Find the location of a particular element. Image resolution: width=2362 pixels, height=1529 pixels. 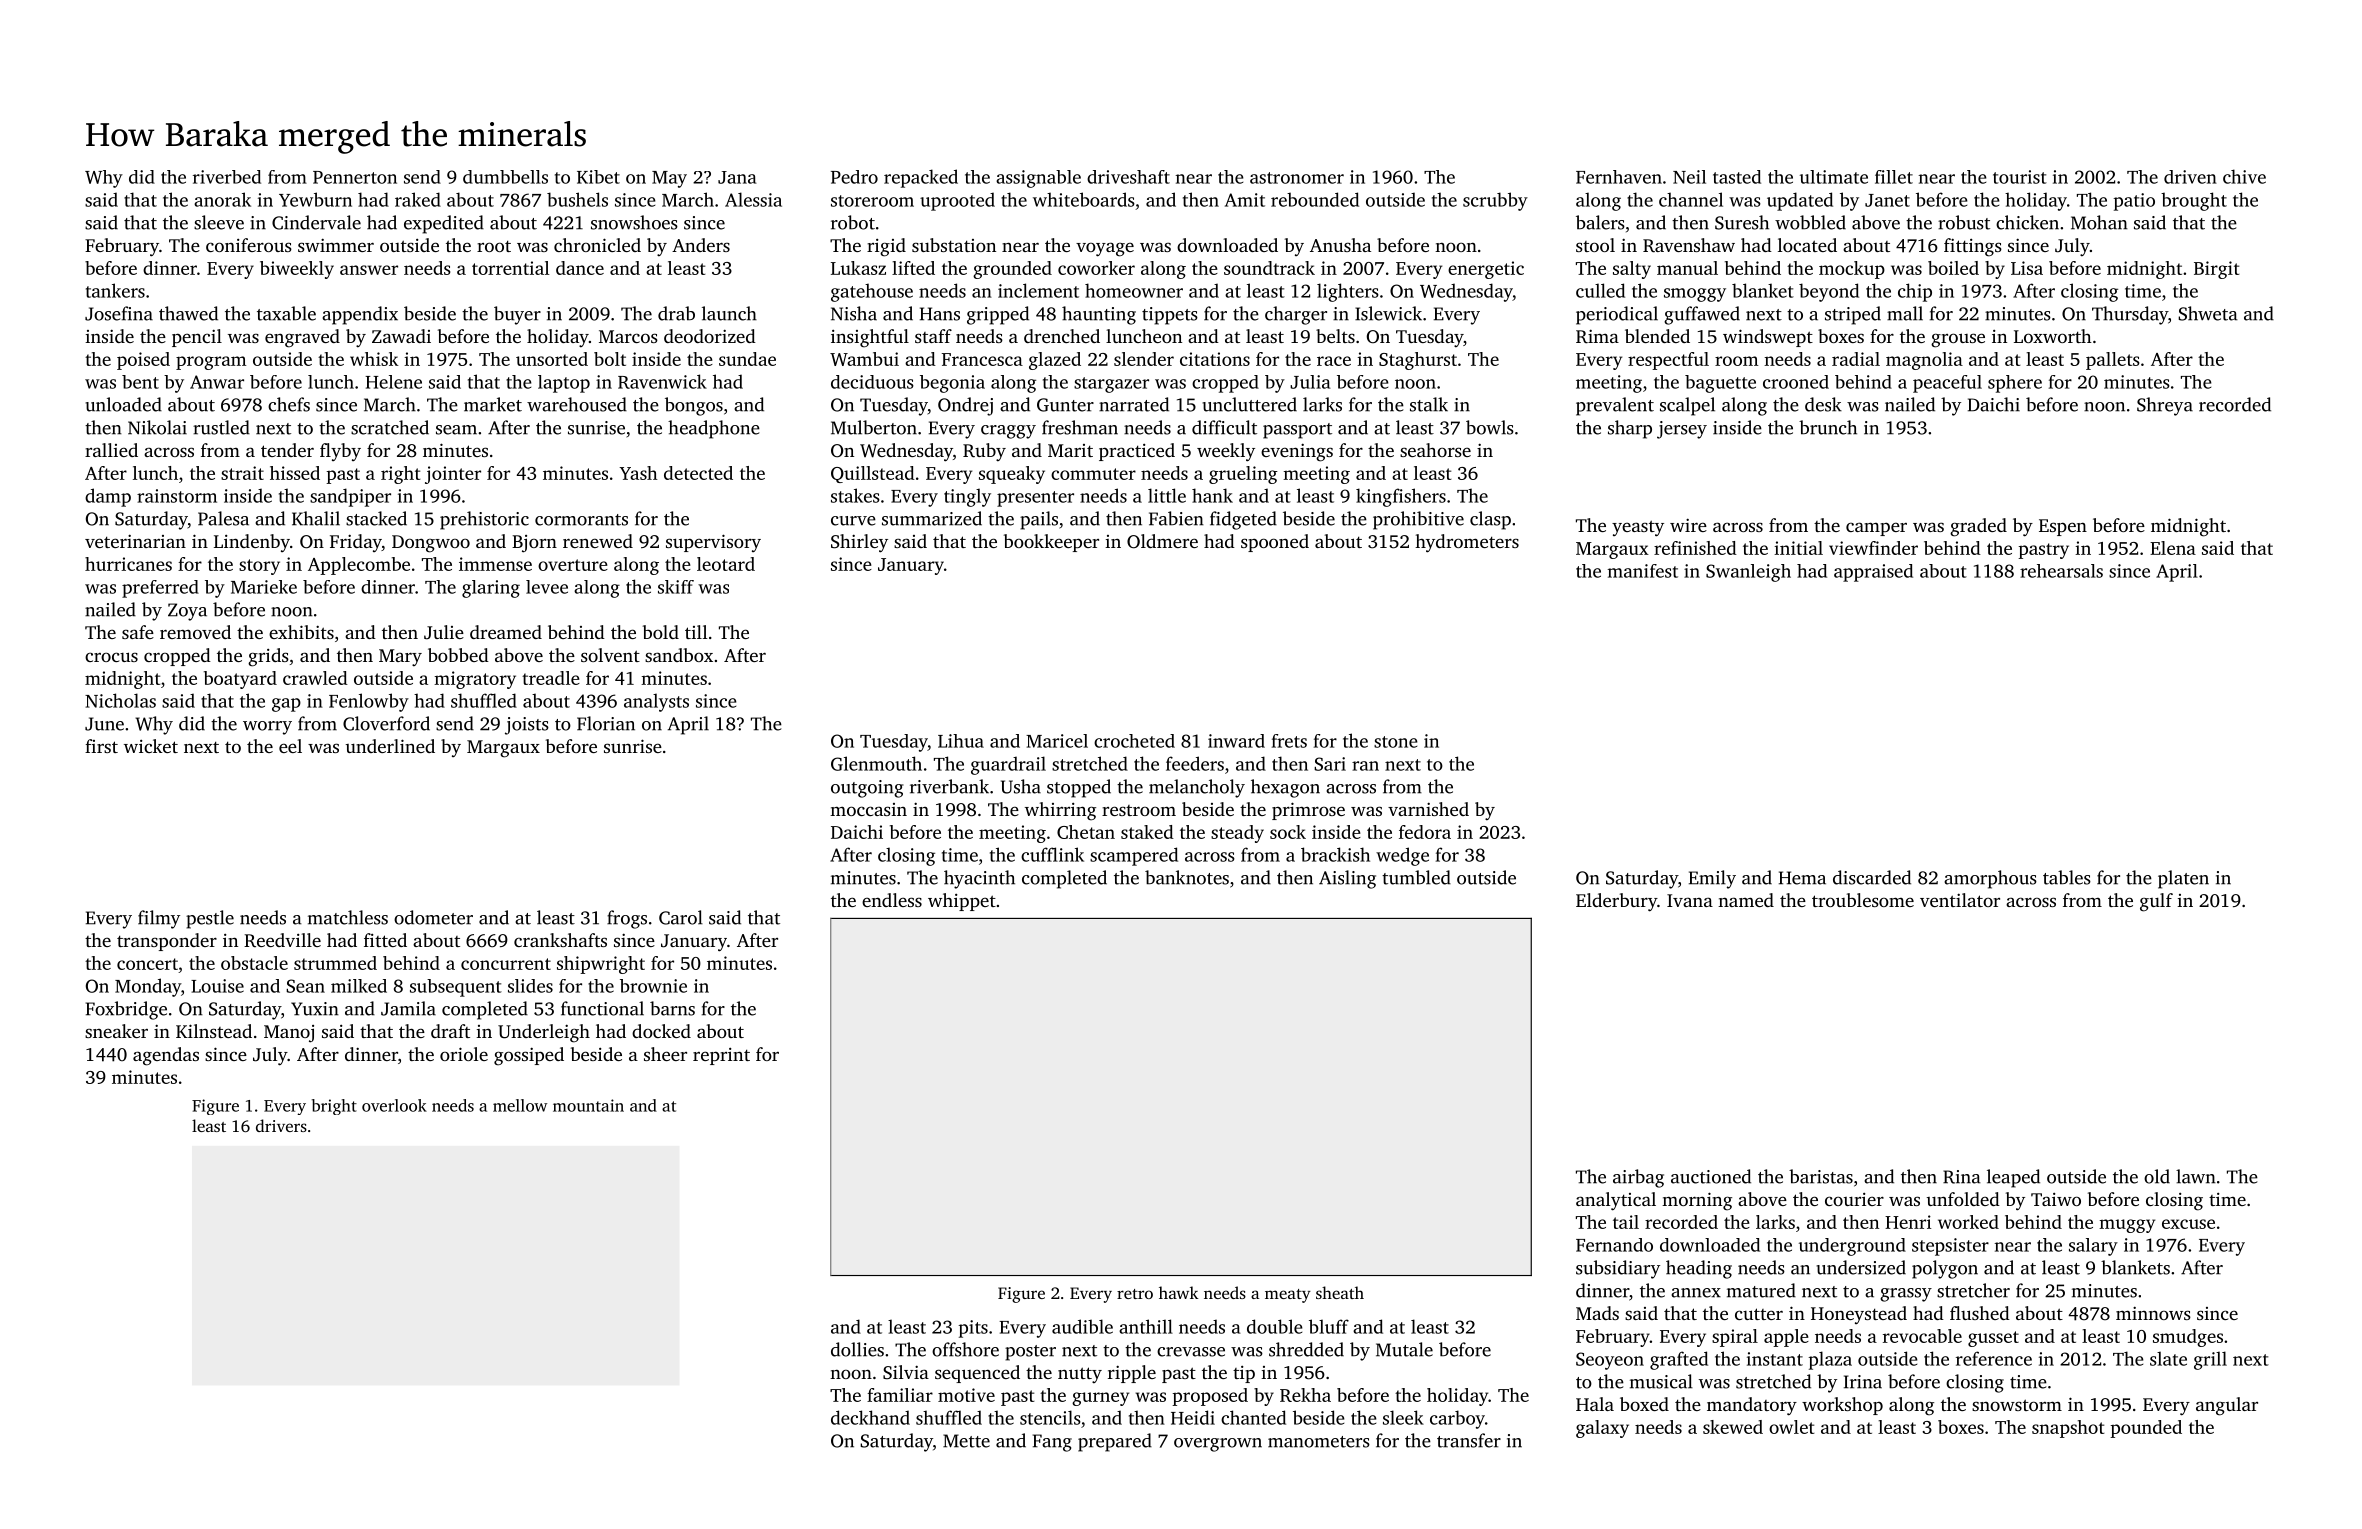

auctioned is located at coordinates (1711, 1176).
